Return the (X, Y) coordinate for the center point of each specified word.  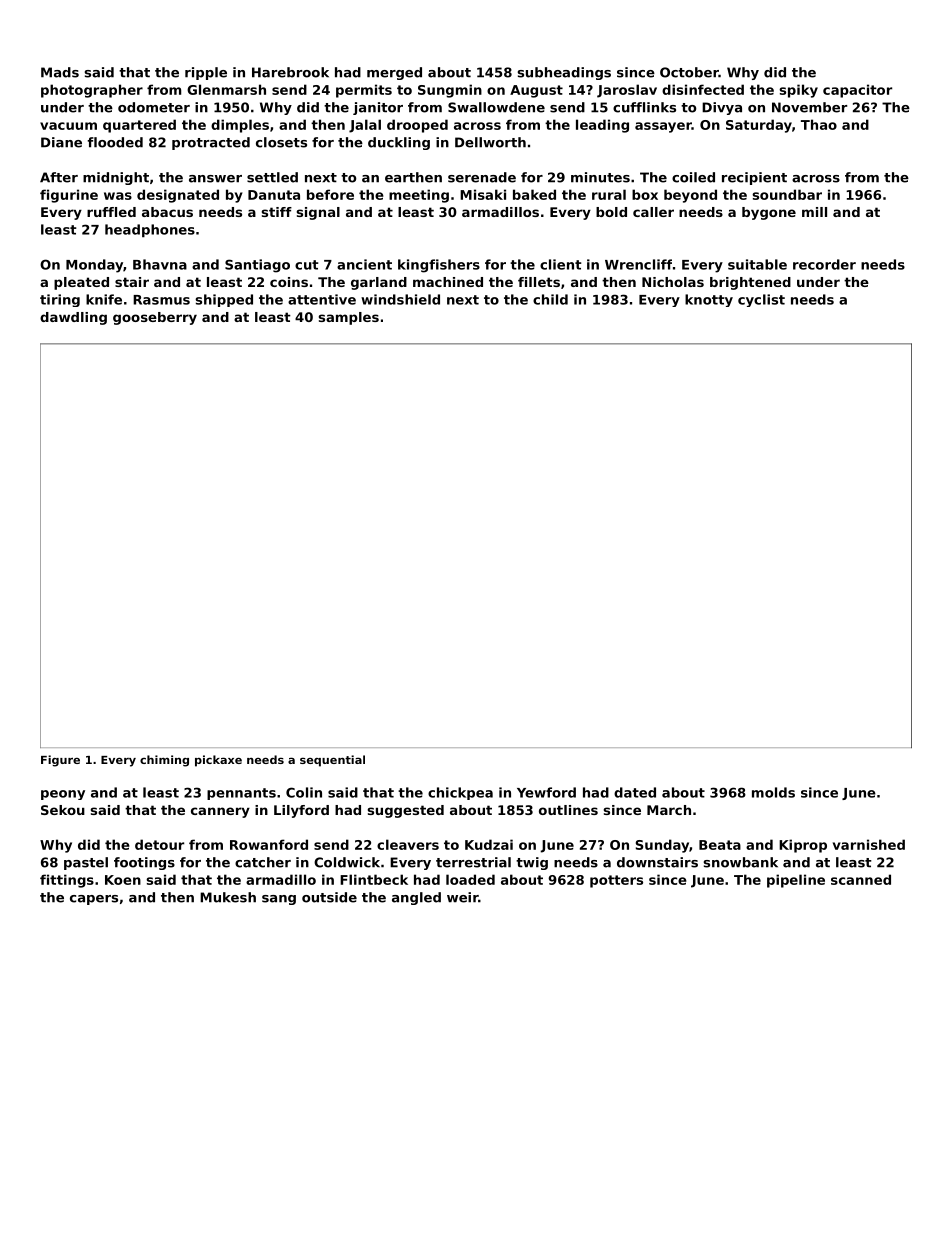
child (550, 299)
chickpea (460, 793)
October (689, 72)
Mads (60, 72)
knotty (709, 300)
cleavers (408, 844)
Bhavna (160, 264)
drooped (417, 126)
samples (349, 318)
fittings (67, 881)
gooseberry (155, 318)
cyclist (761, 300)
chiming (164, 761)
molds (773, 792)
